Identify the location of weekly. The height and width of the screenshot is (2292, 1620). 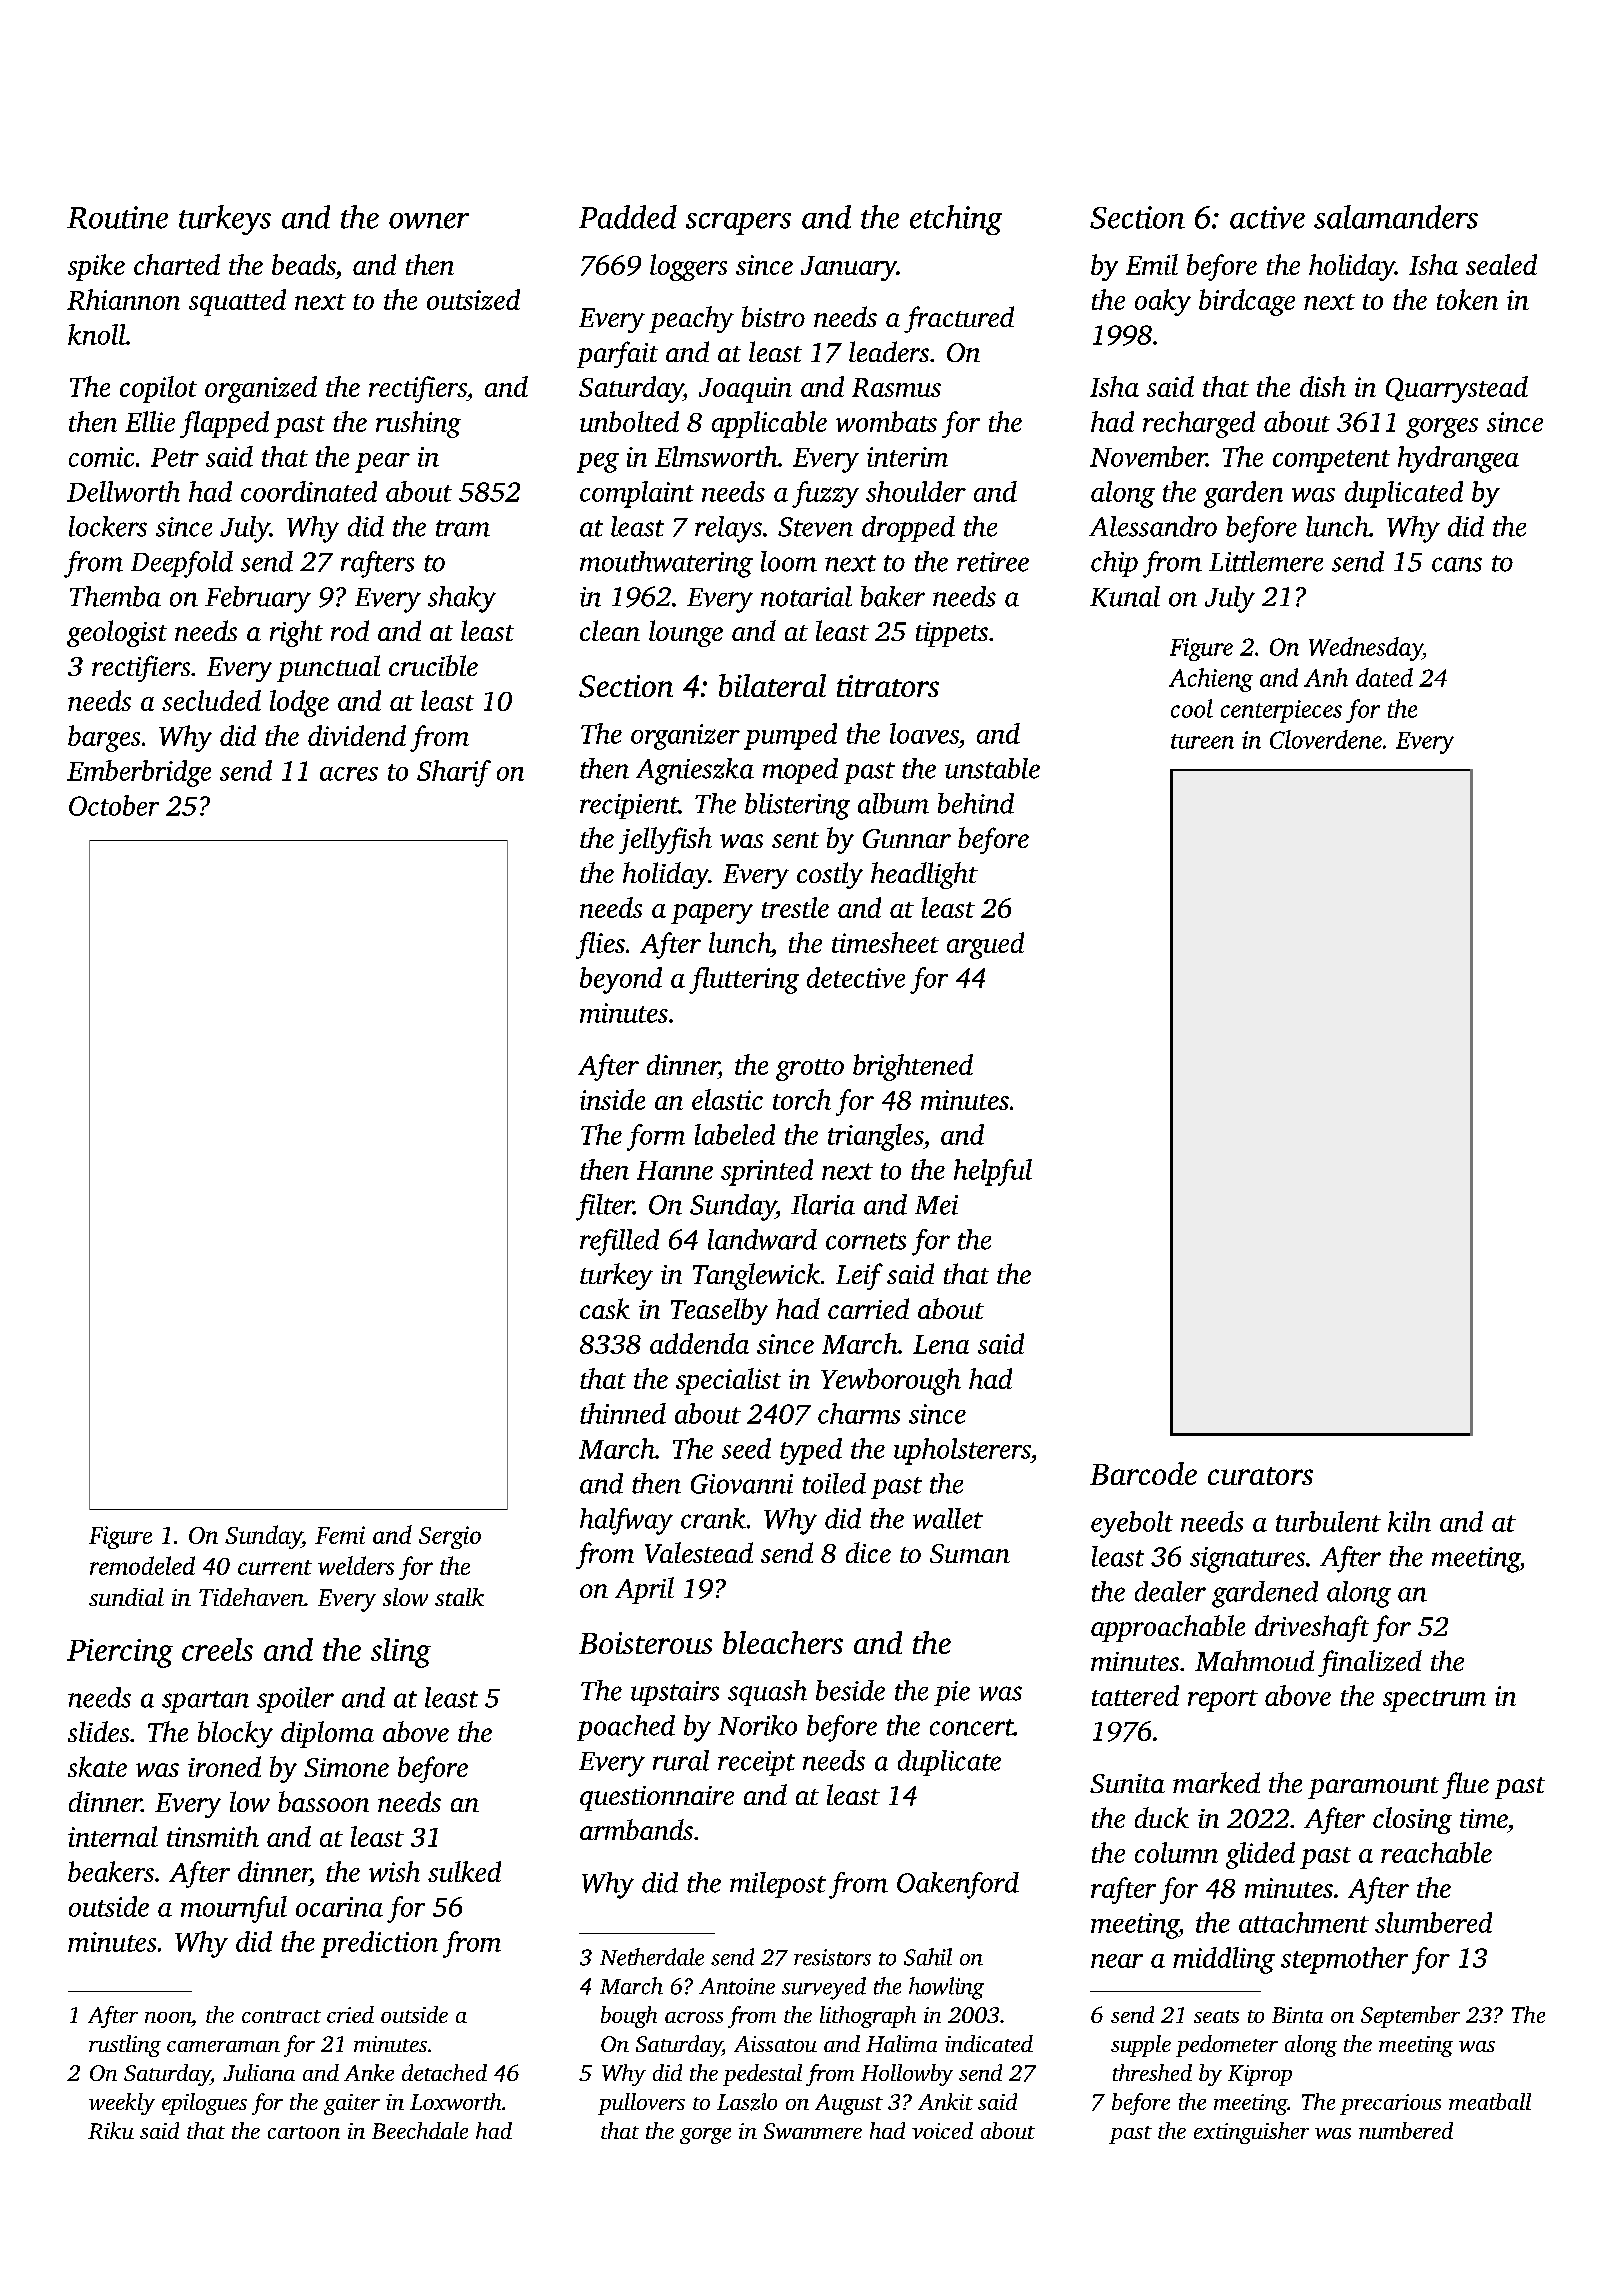
(122, 2104).
